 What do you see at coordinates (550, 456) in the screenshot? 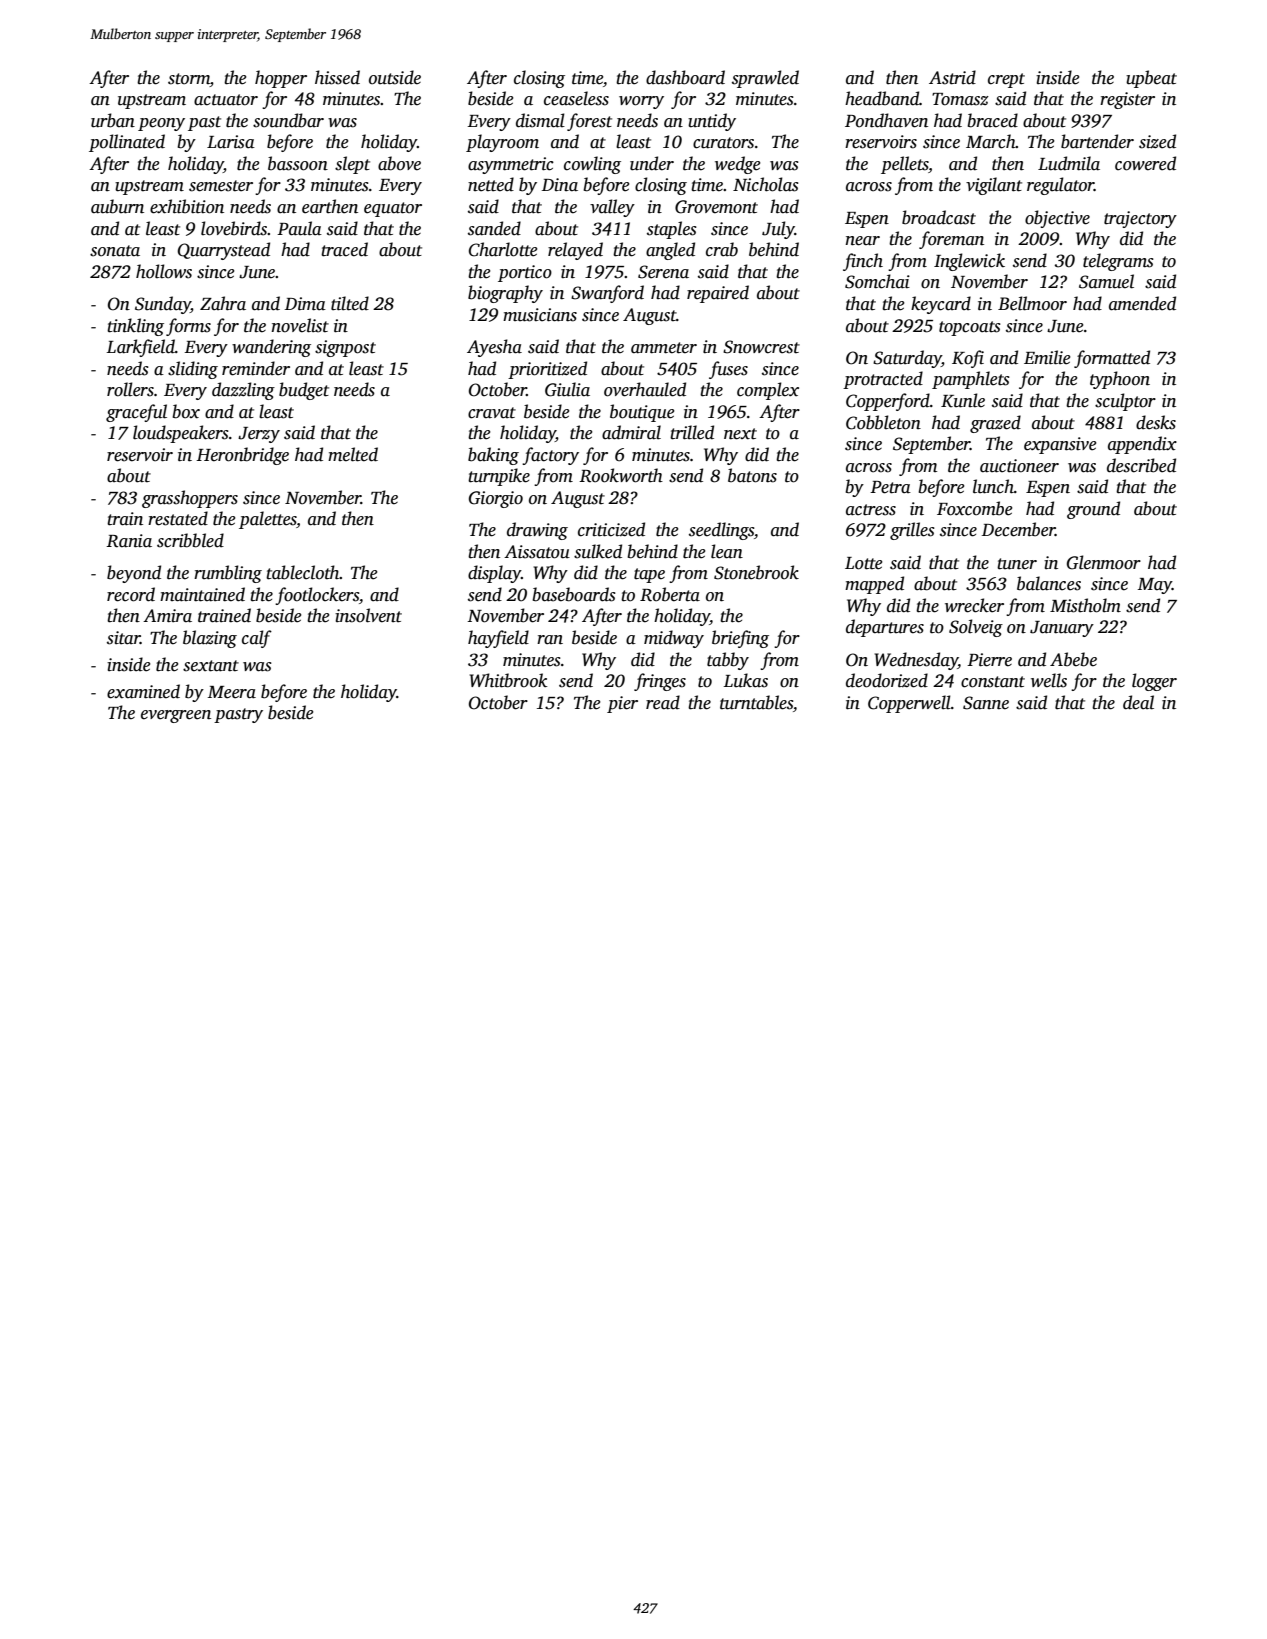
I see `factory` at bounding box center [550, 456].
